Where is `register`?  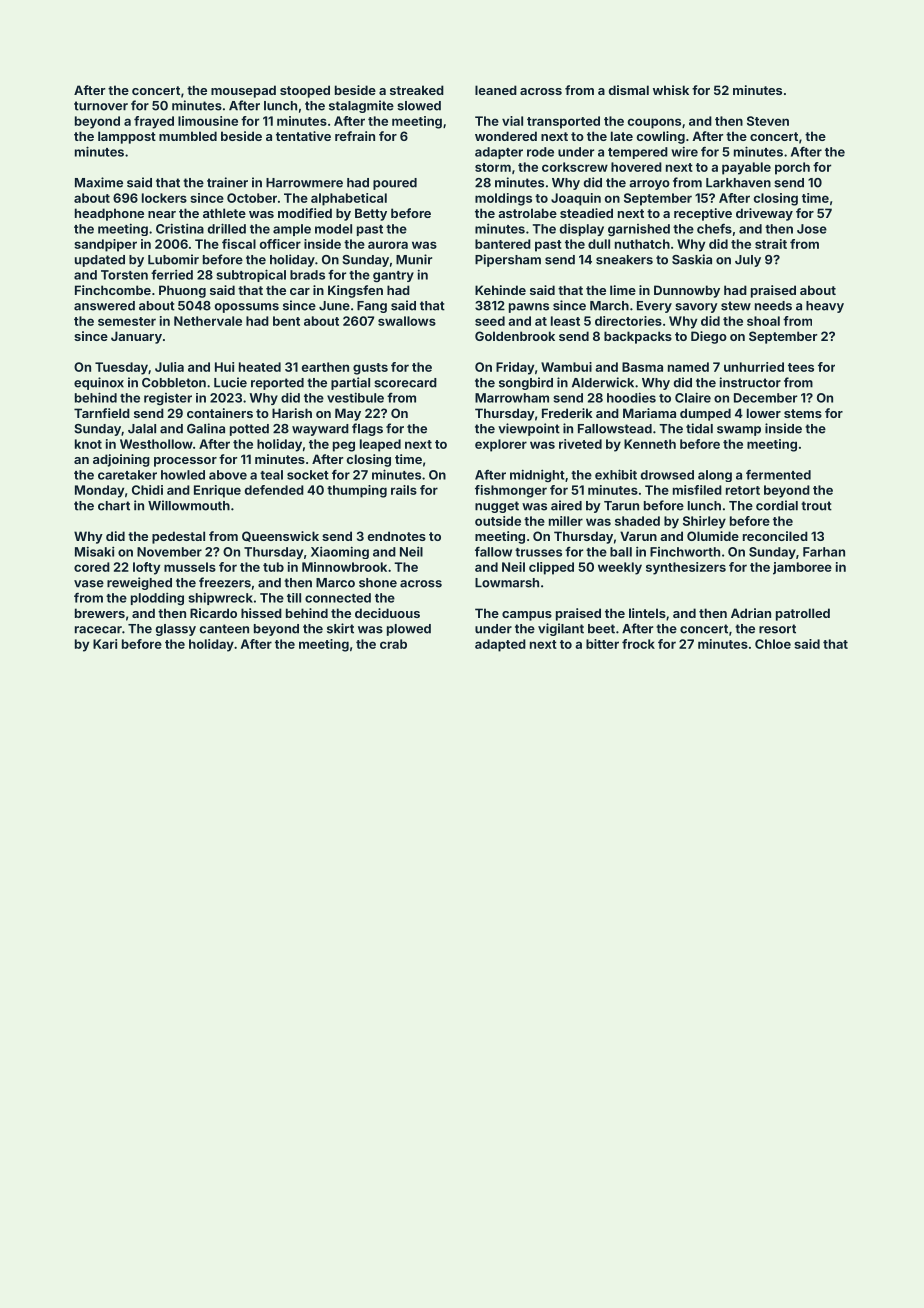 register is located at coordinates (168, 399).
